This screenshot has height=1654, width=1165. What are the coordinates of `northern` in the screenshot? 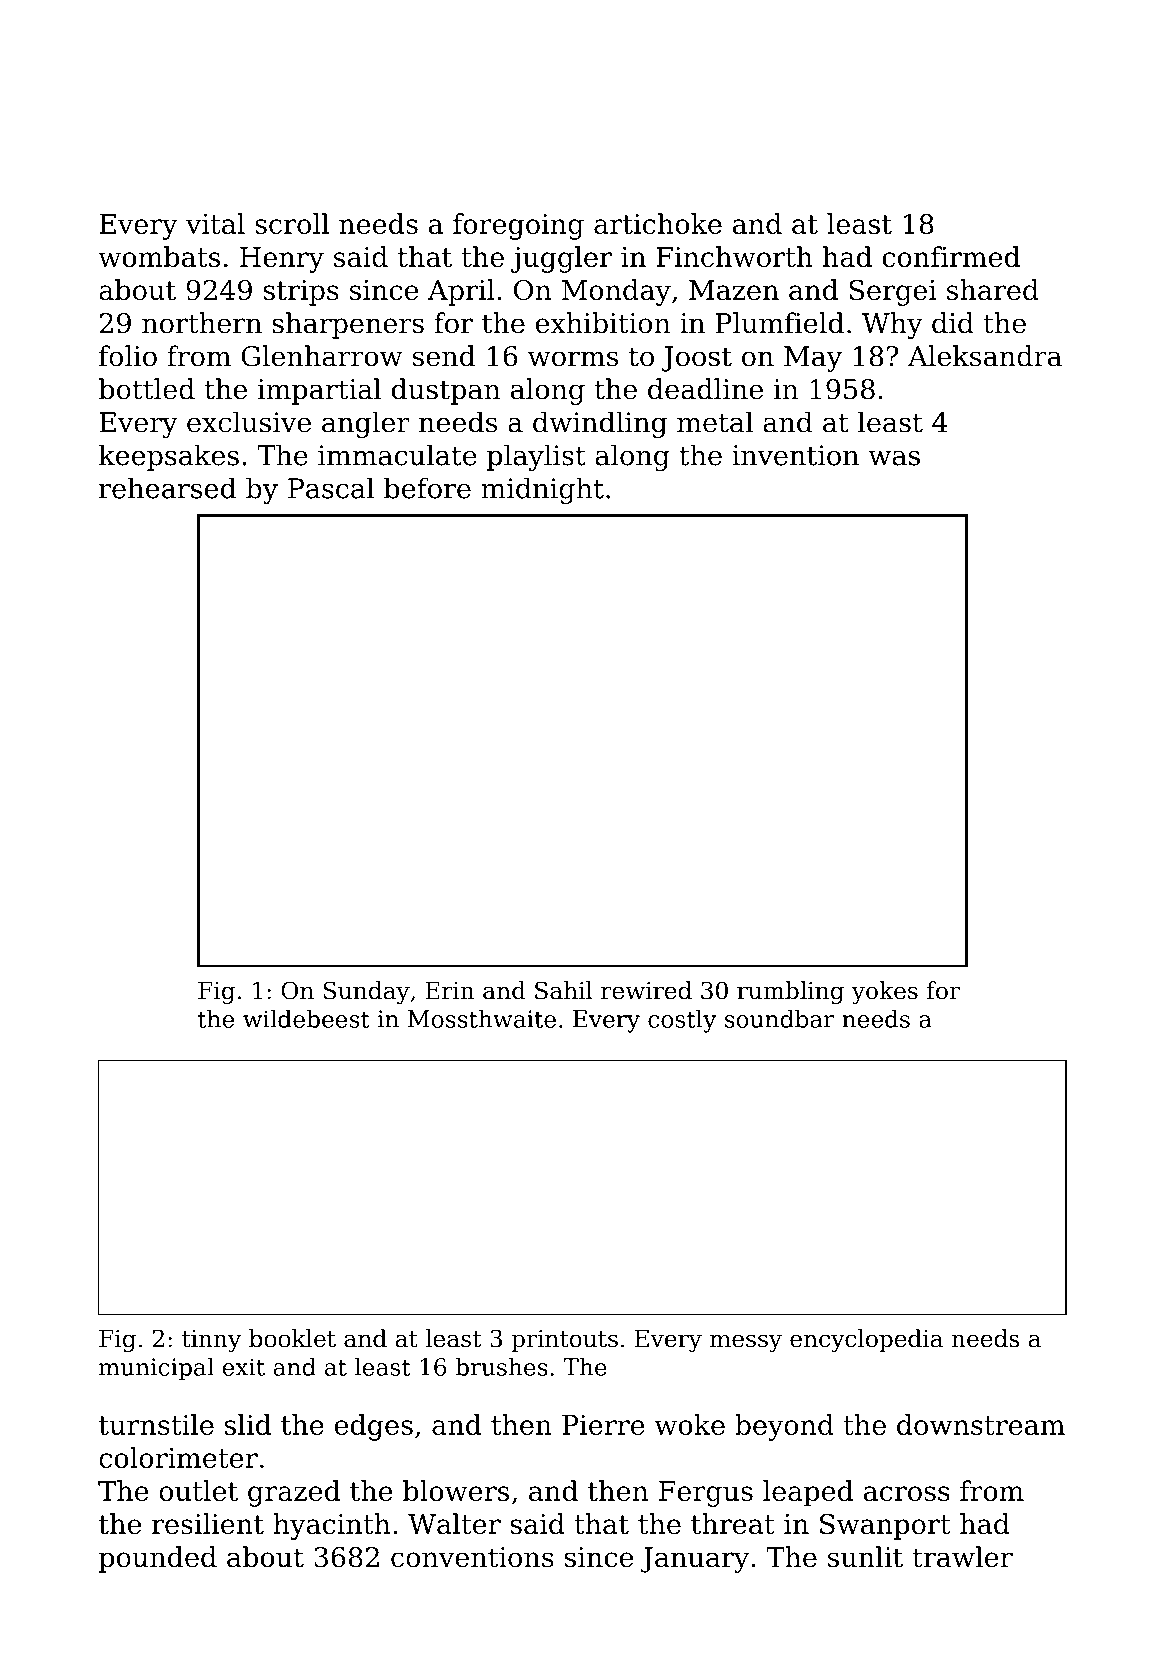 It's located at (202, 323).
